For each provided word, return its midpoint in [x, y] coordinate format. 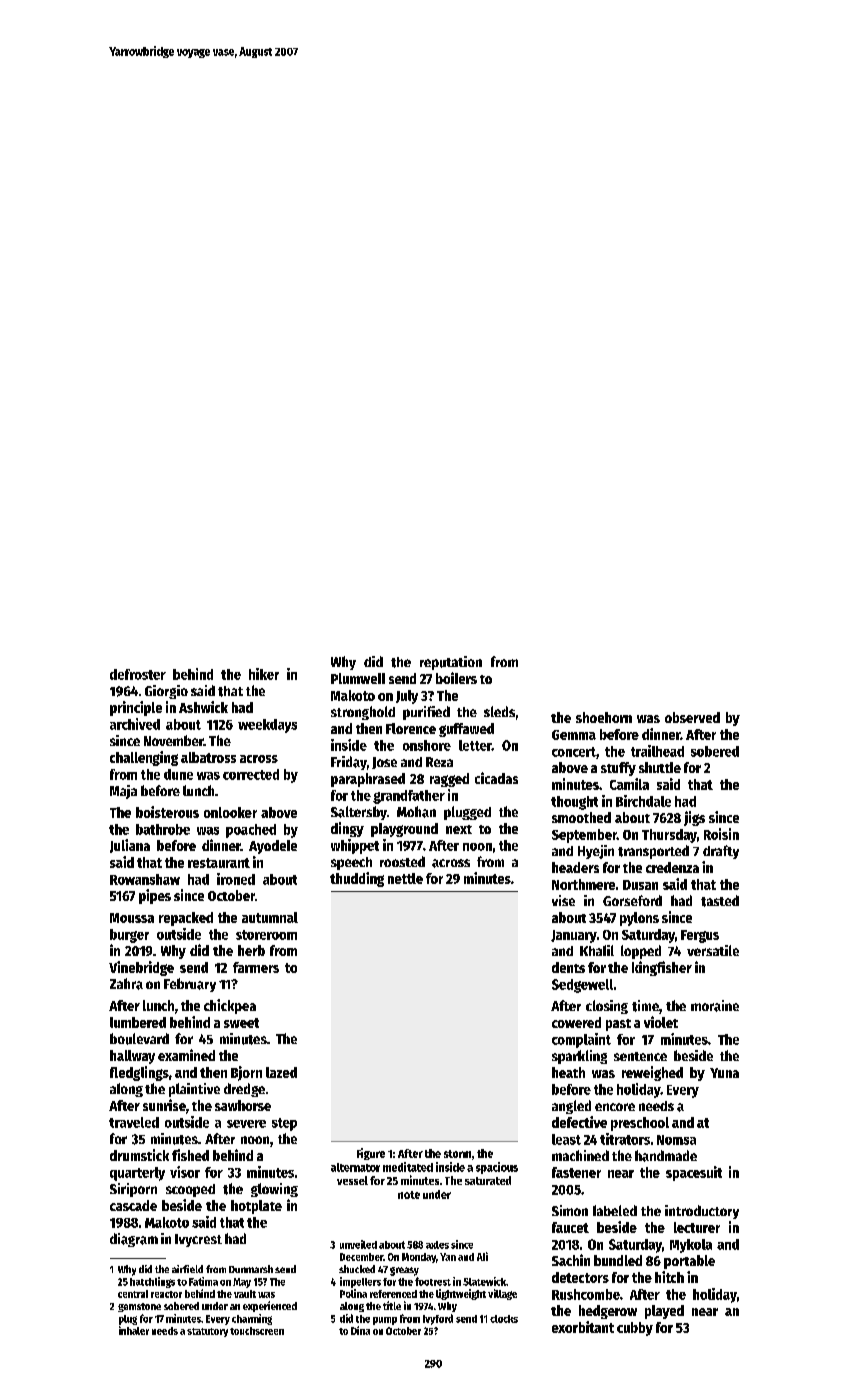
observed [692, 717]
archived [135, 724]
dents [568, 967]
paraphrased [368, 780]
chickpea [230, 1006]
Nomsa [676, 1140]
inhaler [134, 1330]
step [284, 1124]
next [459, 829]
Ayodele [273, 847]
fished [190, 1155]
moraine [715, 1006]
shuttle [660, 767]
